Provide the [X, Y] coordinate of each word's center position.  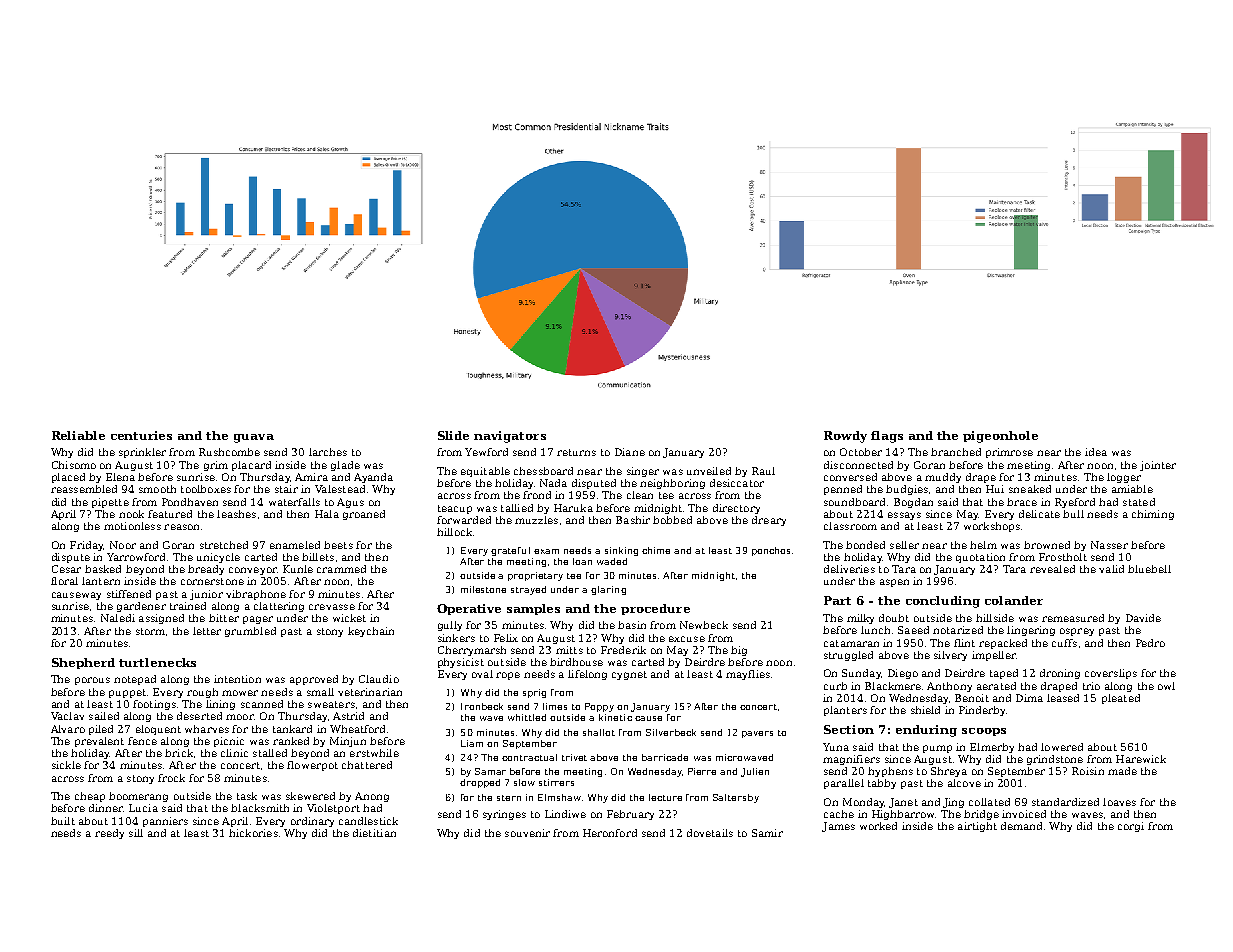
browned [1047, 545]
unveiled [709, 471]
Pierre [702, 771]
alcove [964, 783]
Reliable [78, 435]
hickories [253, 833]
